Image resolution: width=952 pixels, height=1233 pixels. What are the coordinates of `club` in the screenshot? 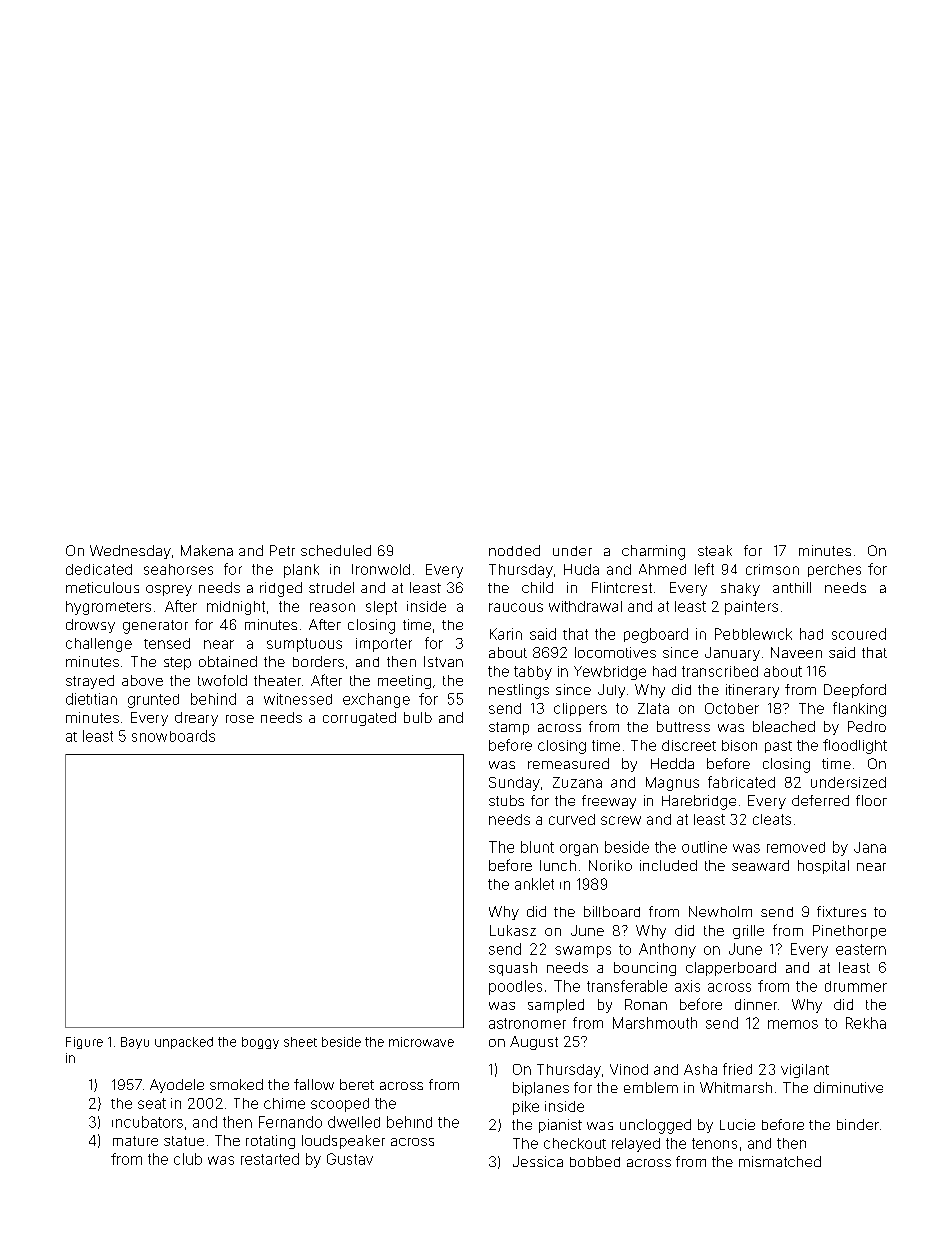 It's located at (188, 1159).
